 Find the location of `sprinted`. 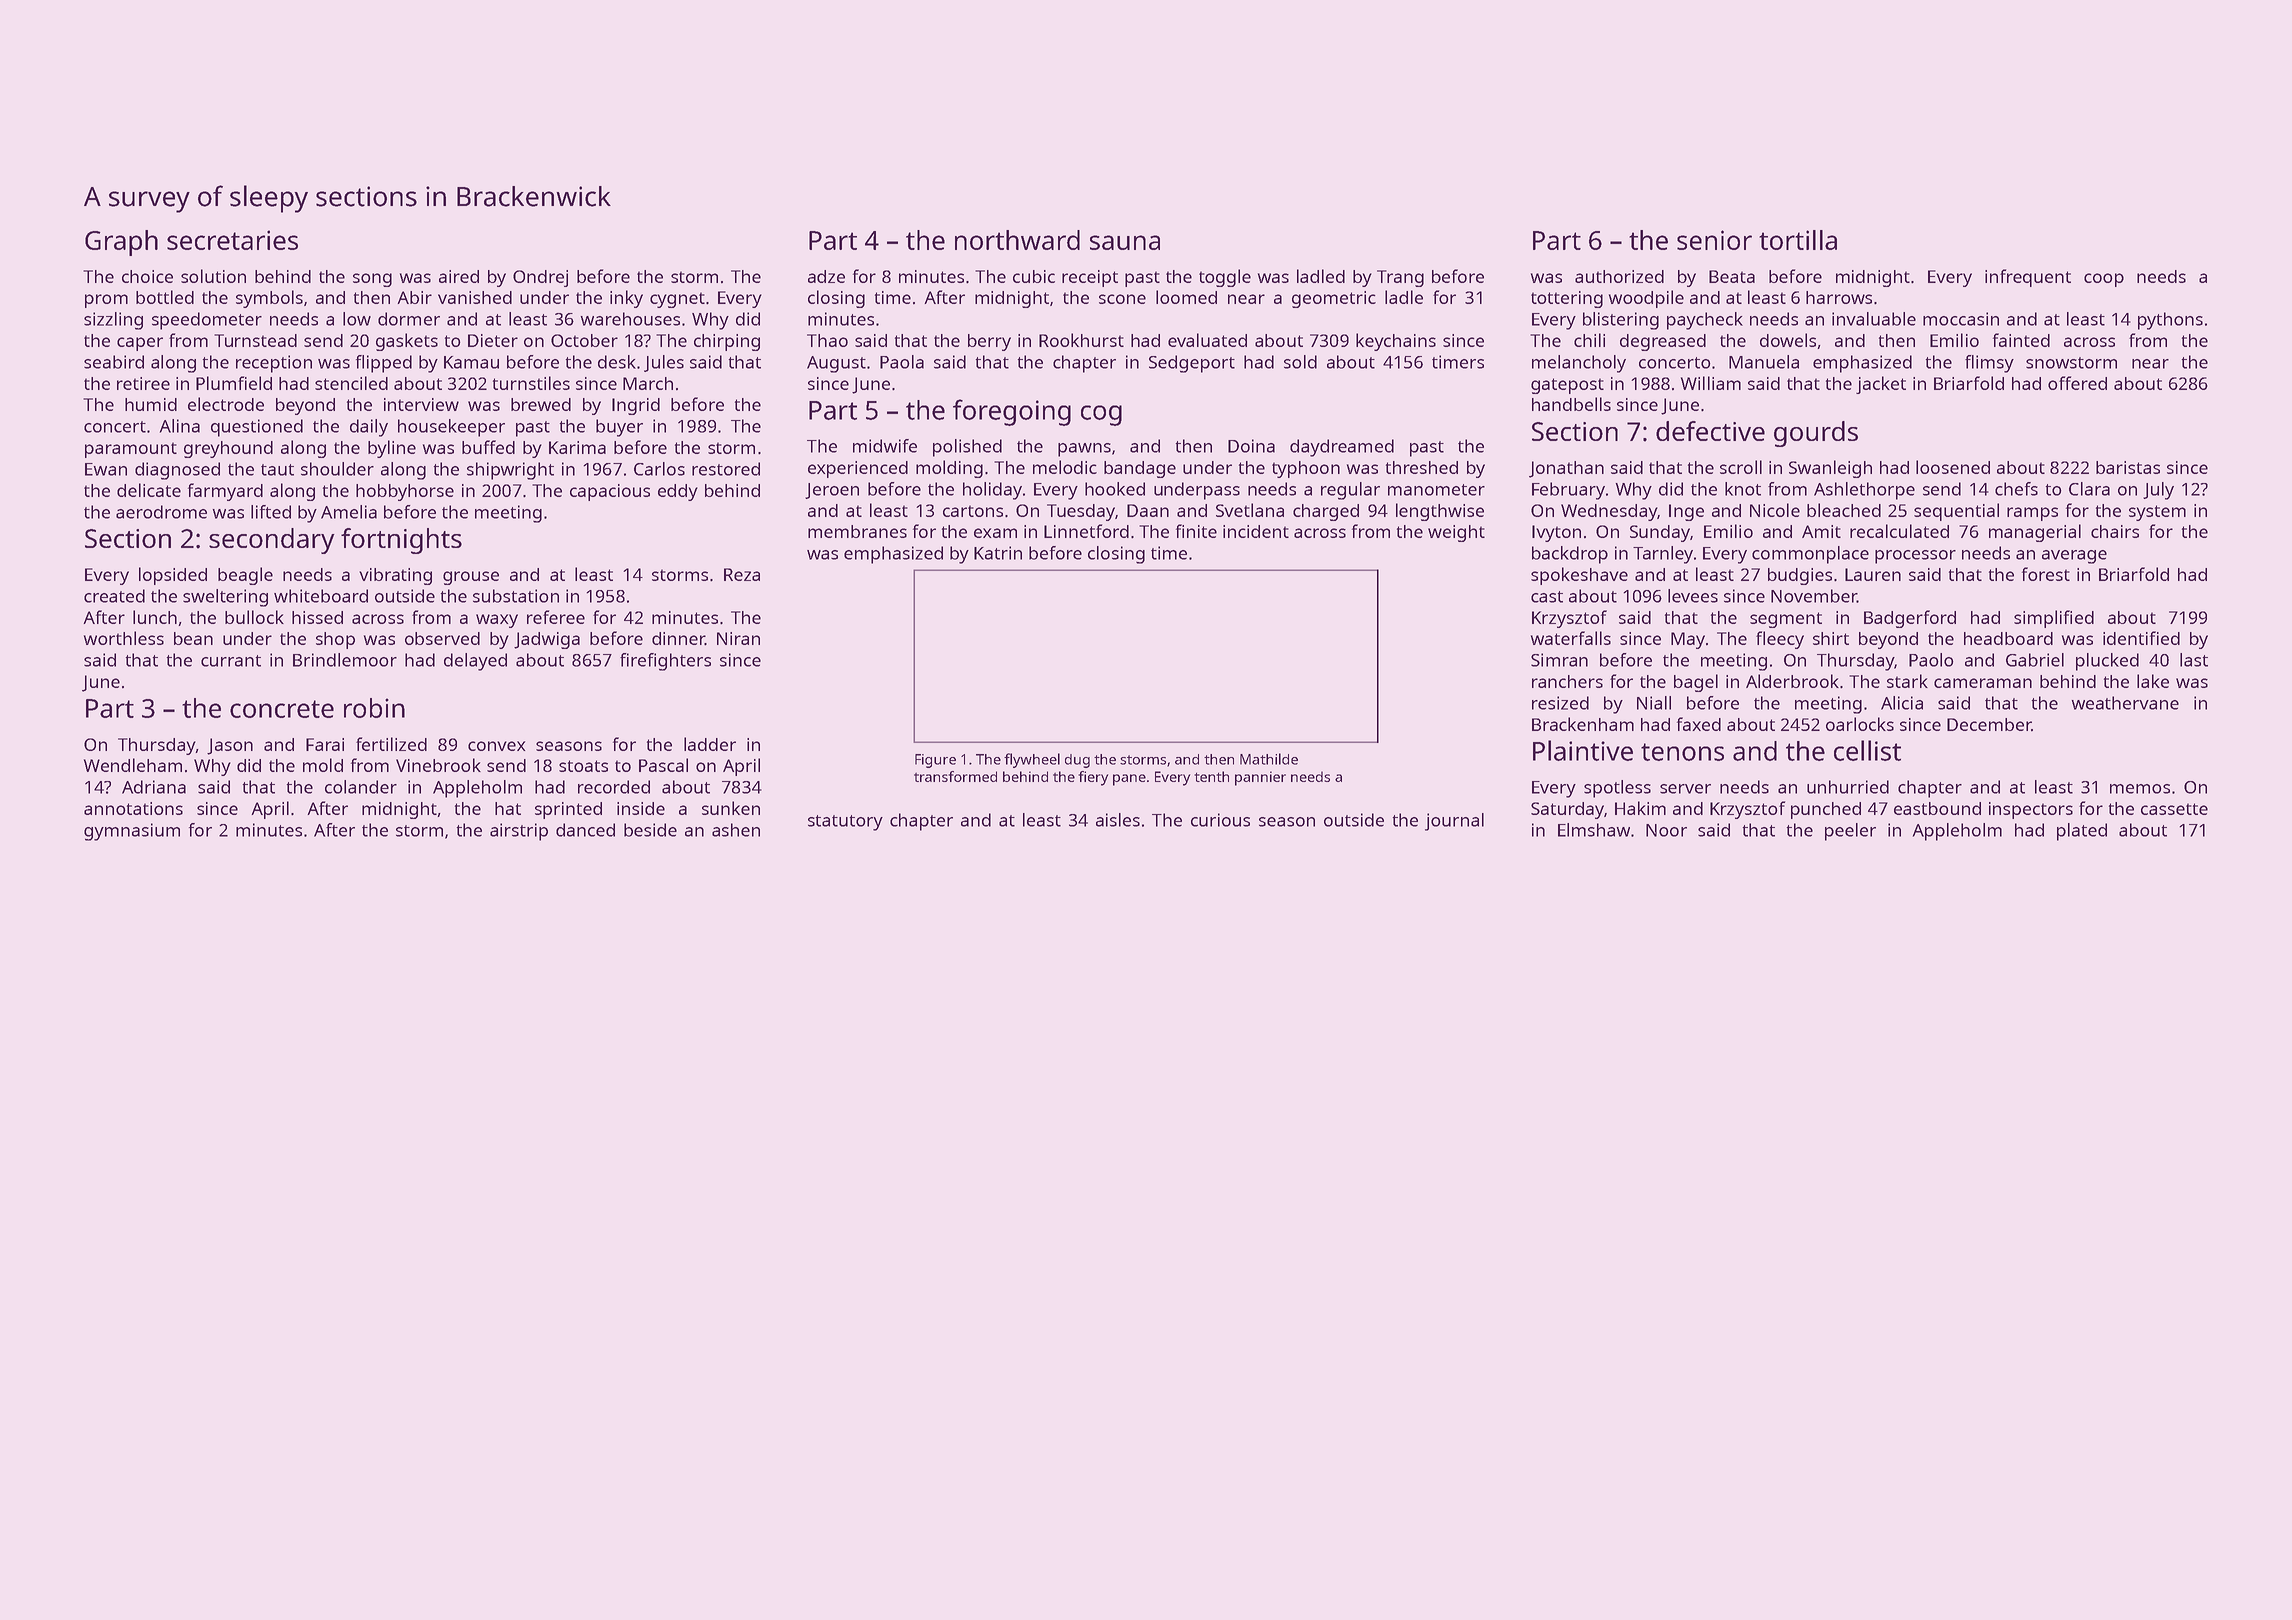

sprinted is located at coordinates (568, 810).
